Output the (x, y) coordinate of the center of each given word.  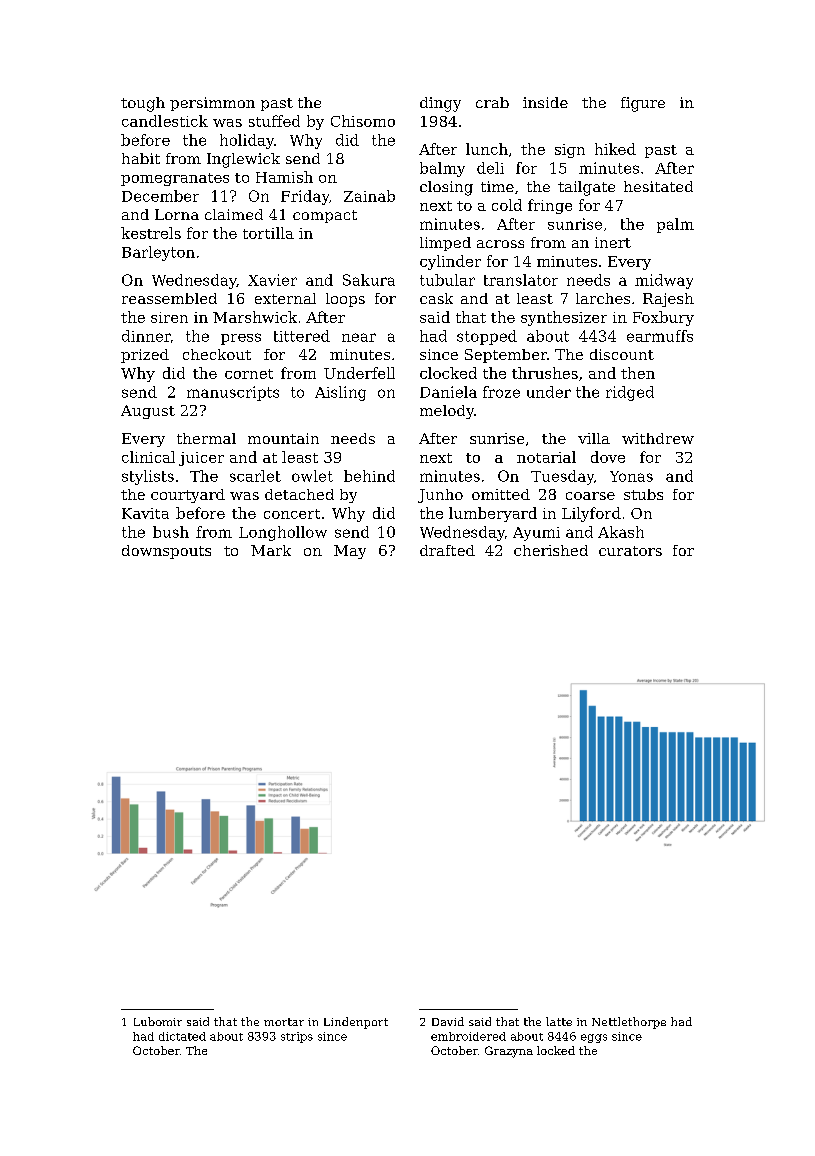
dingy (440, 104)
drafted (447, 550)
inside (545, 102)
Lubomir (158, 1021)
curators (630, 551)
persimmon (212, 104)
